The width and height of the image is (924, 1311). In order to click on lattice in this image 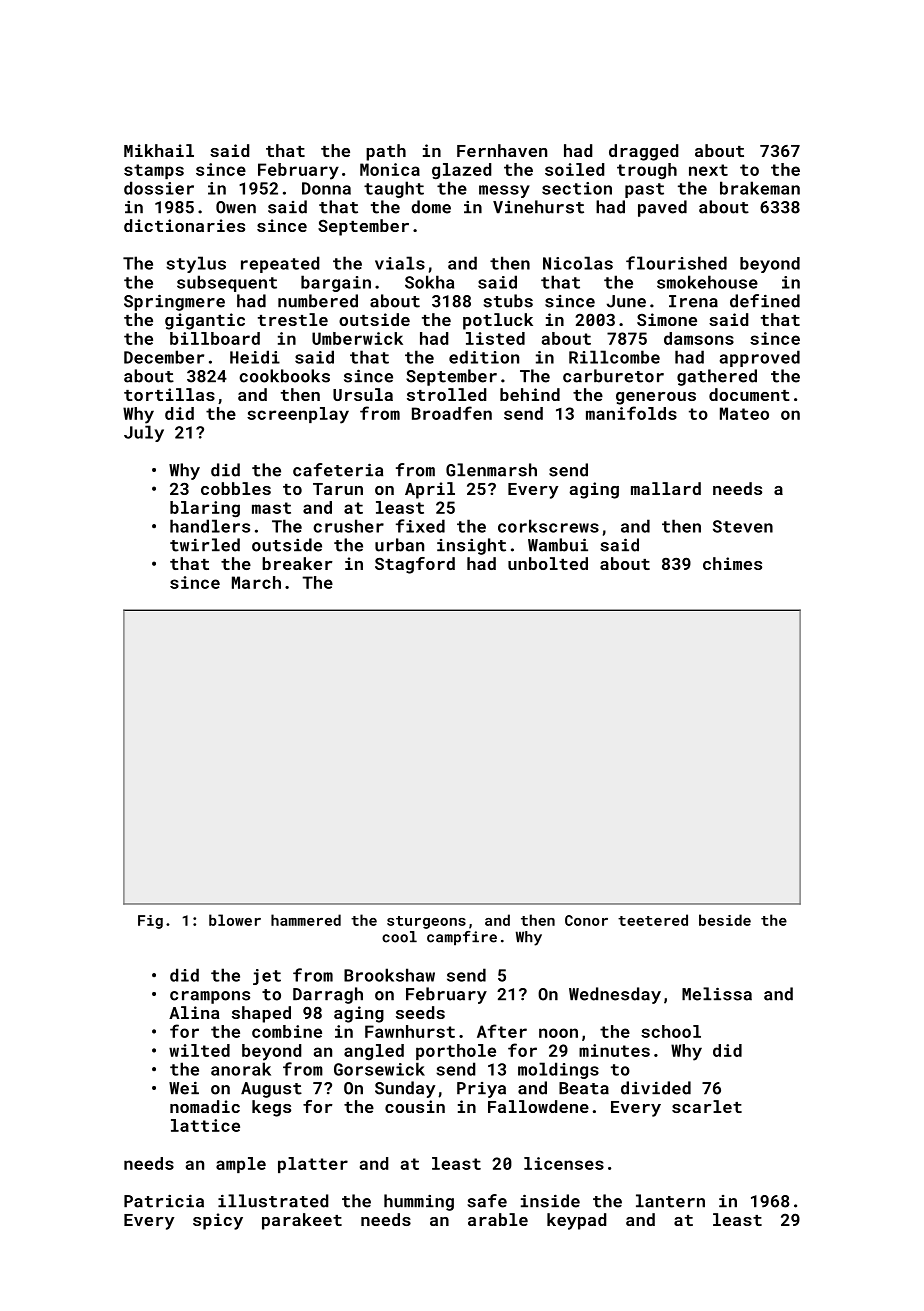, I will do `click(205, 1125)`.
